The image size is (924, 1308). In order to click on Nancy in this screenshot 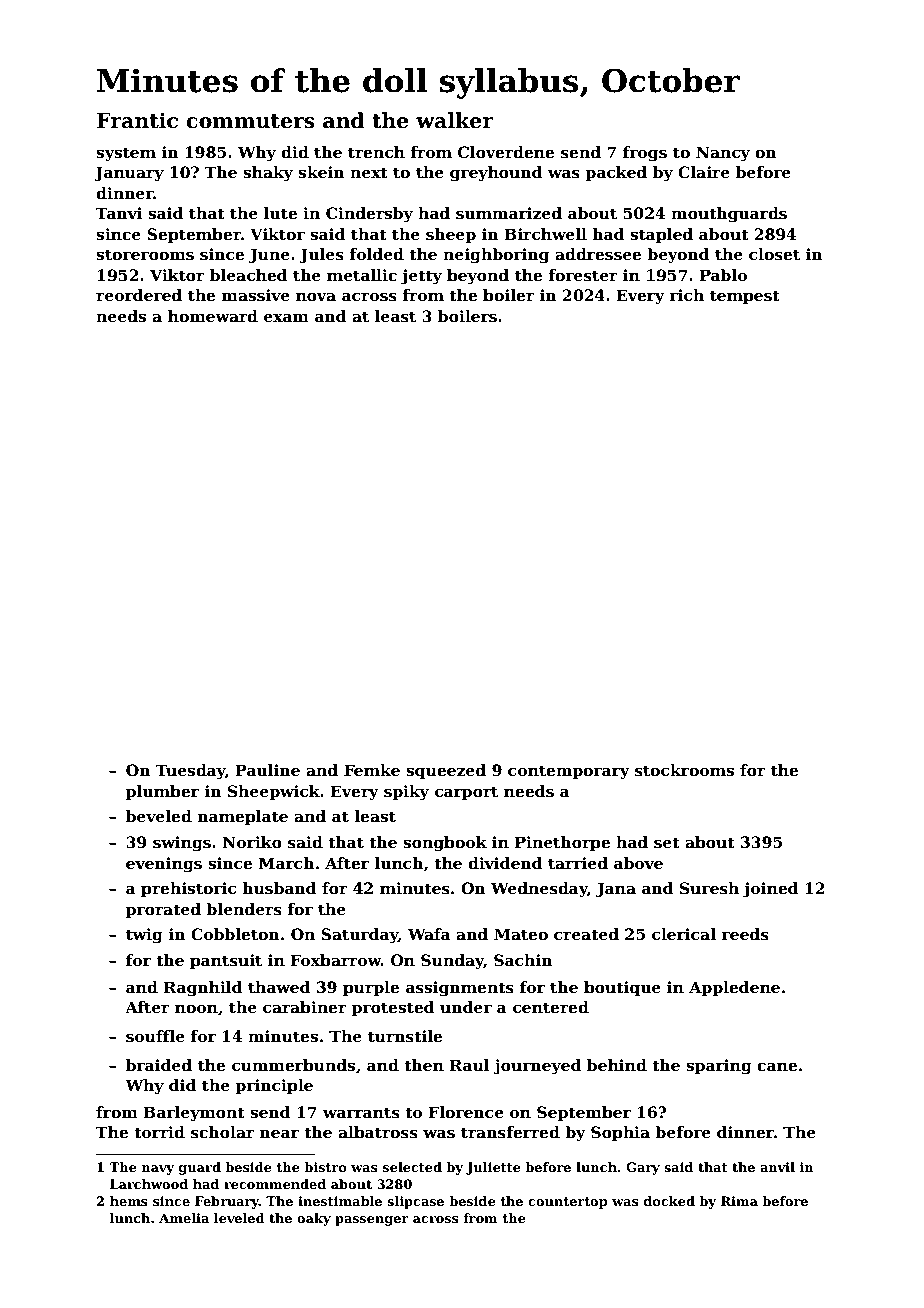, I will do `click(723, 154)`.
